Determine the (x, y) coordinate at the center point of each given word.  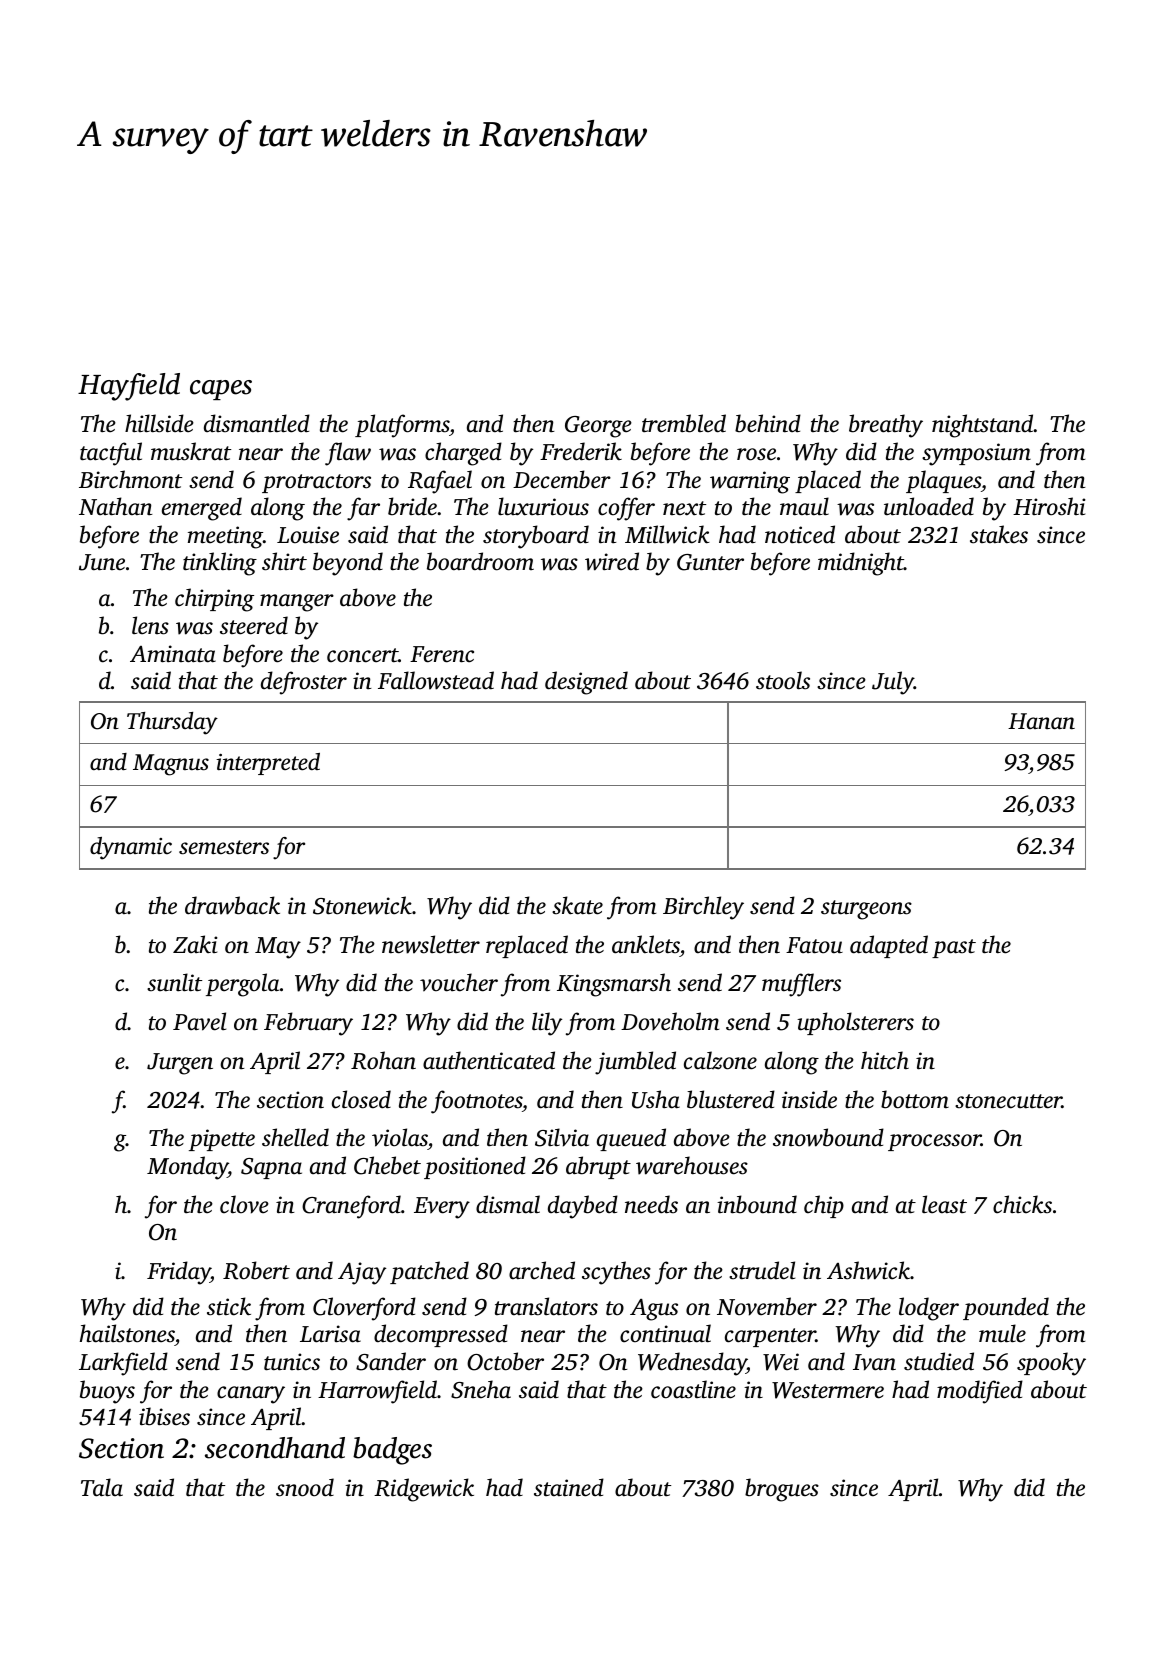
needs (651, 1204)
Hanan (1041, 721)
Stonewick (362, 905)
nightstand (983, 426)
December (562, 479)
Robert (256, 1270)
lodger (929, 1309)
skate (577, 905)
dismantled (257, 423)
